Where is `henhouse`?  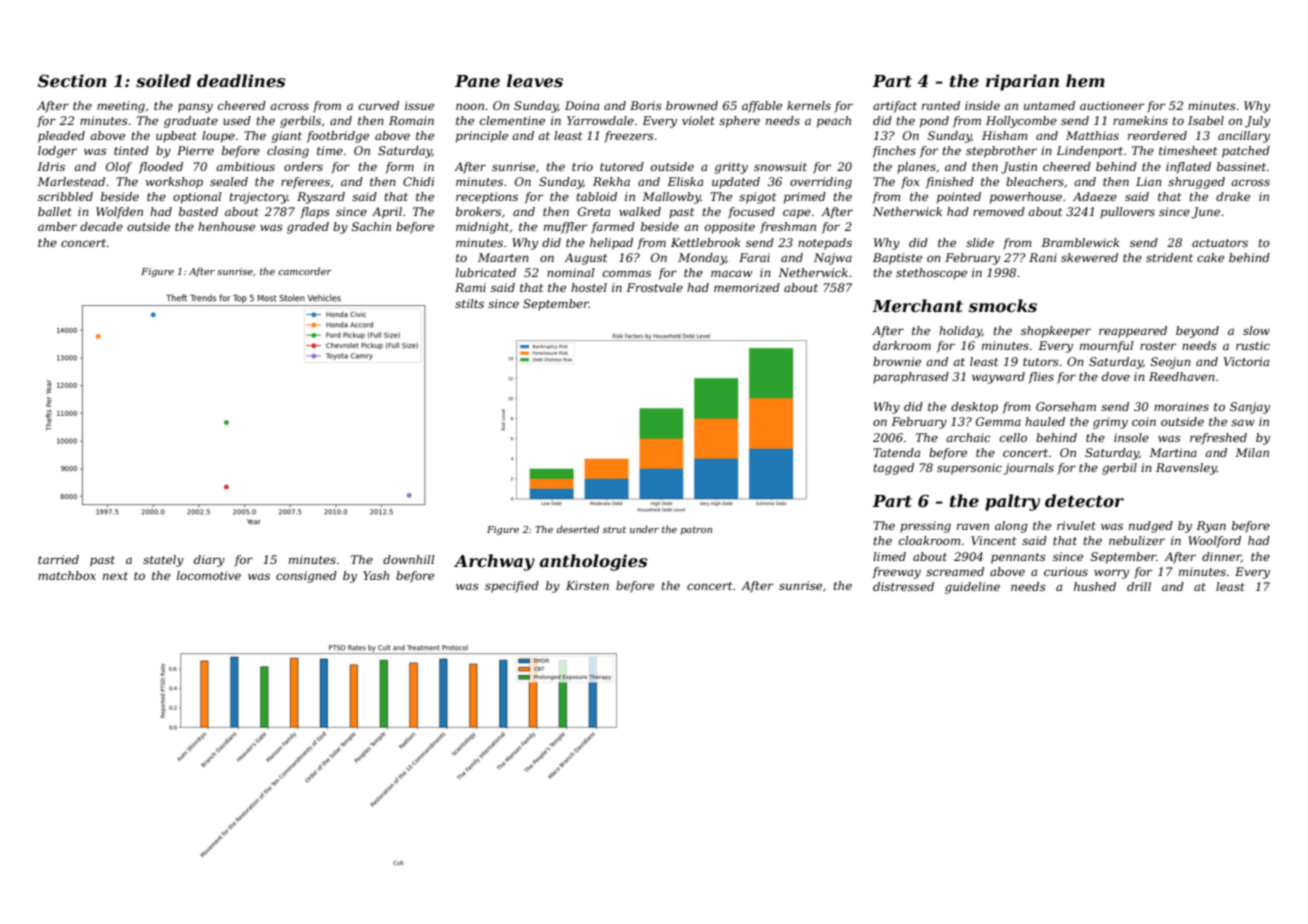
henhouse is located at coordinates (226, 226).
